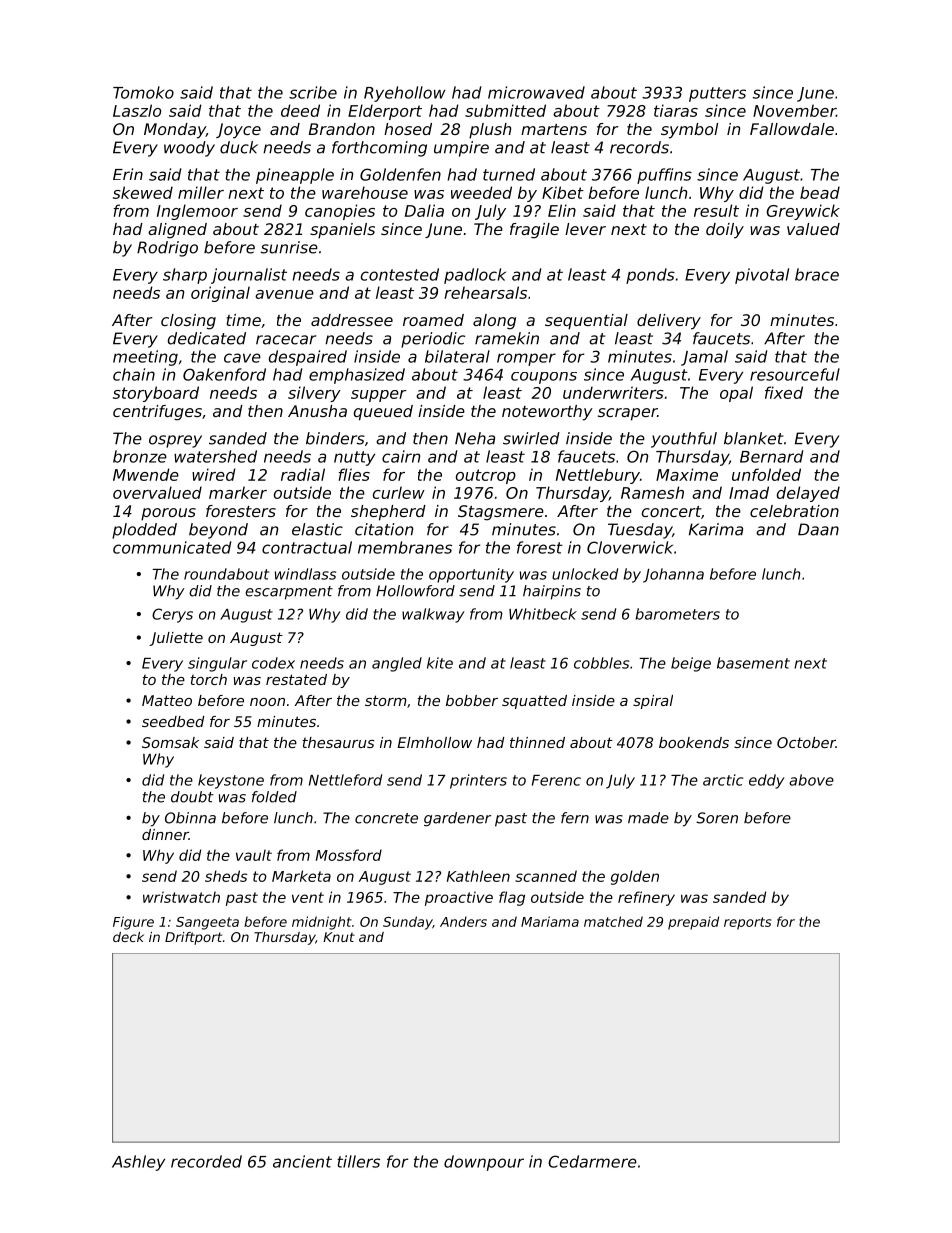 The width and height of the screenshot is (952, 1233). What do you see at coordinates (512, 898) in the screenshot?
I see `flag` at bounding box center [512, 898].
